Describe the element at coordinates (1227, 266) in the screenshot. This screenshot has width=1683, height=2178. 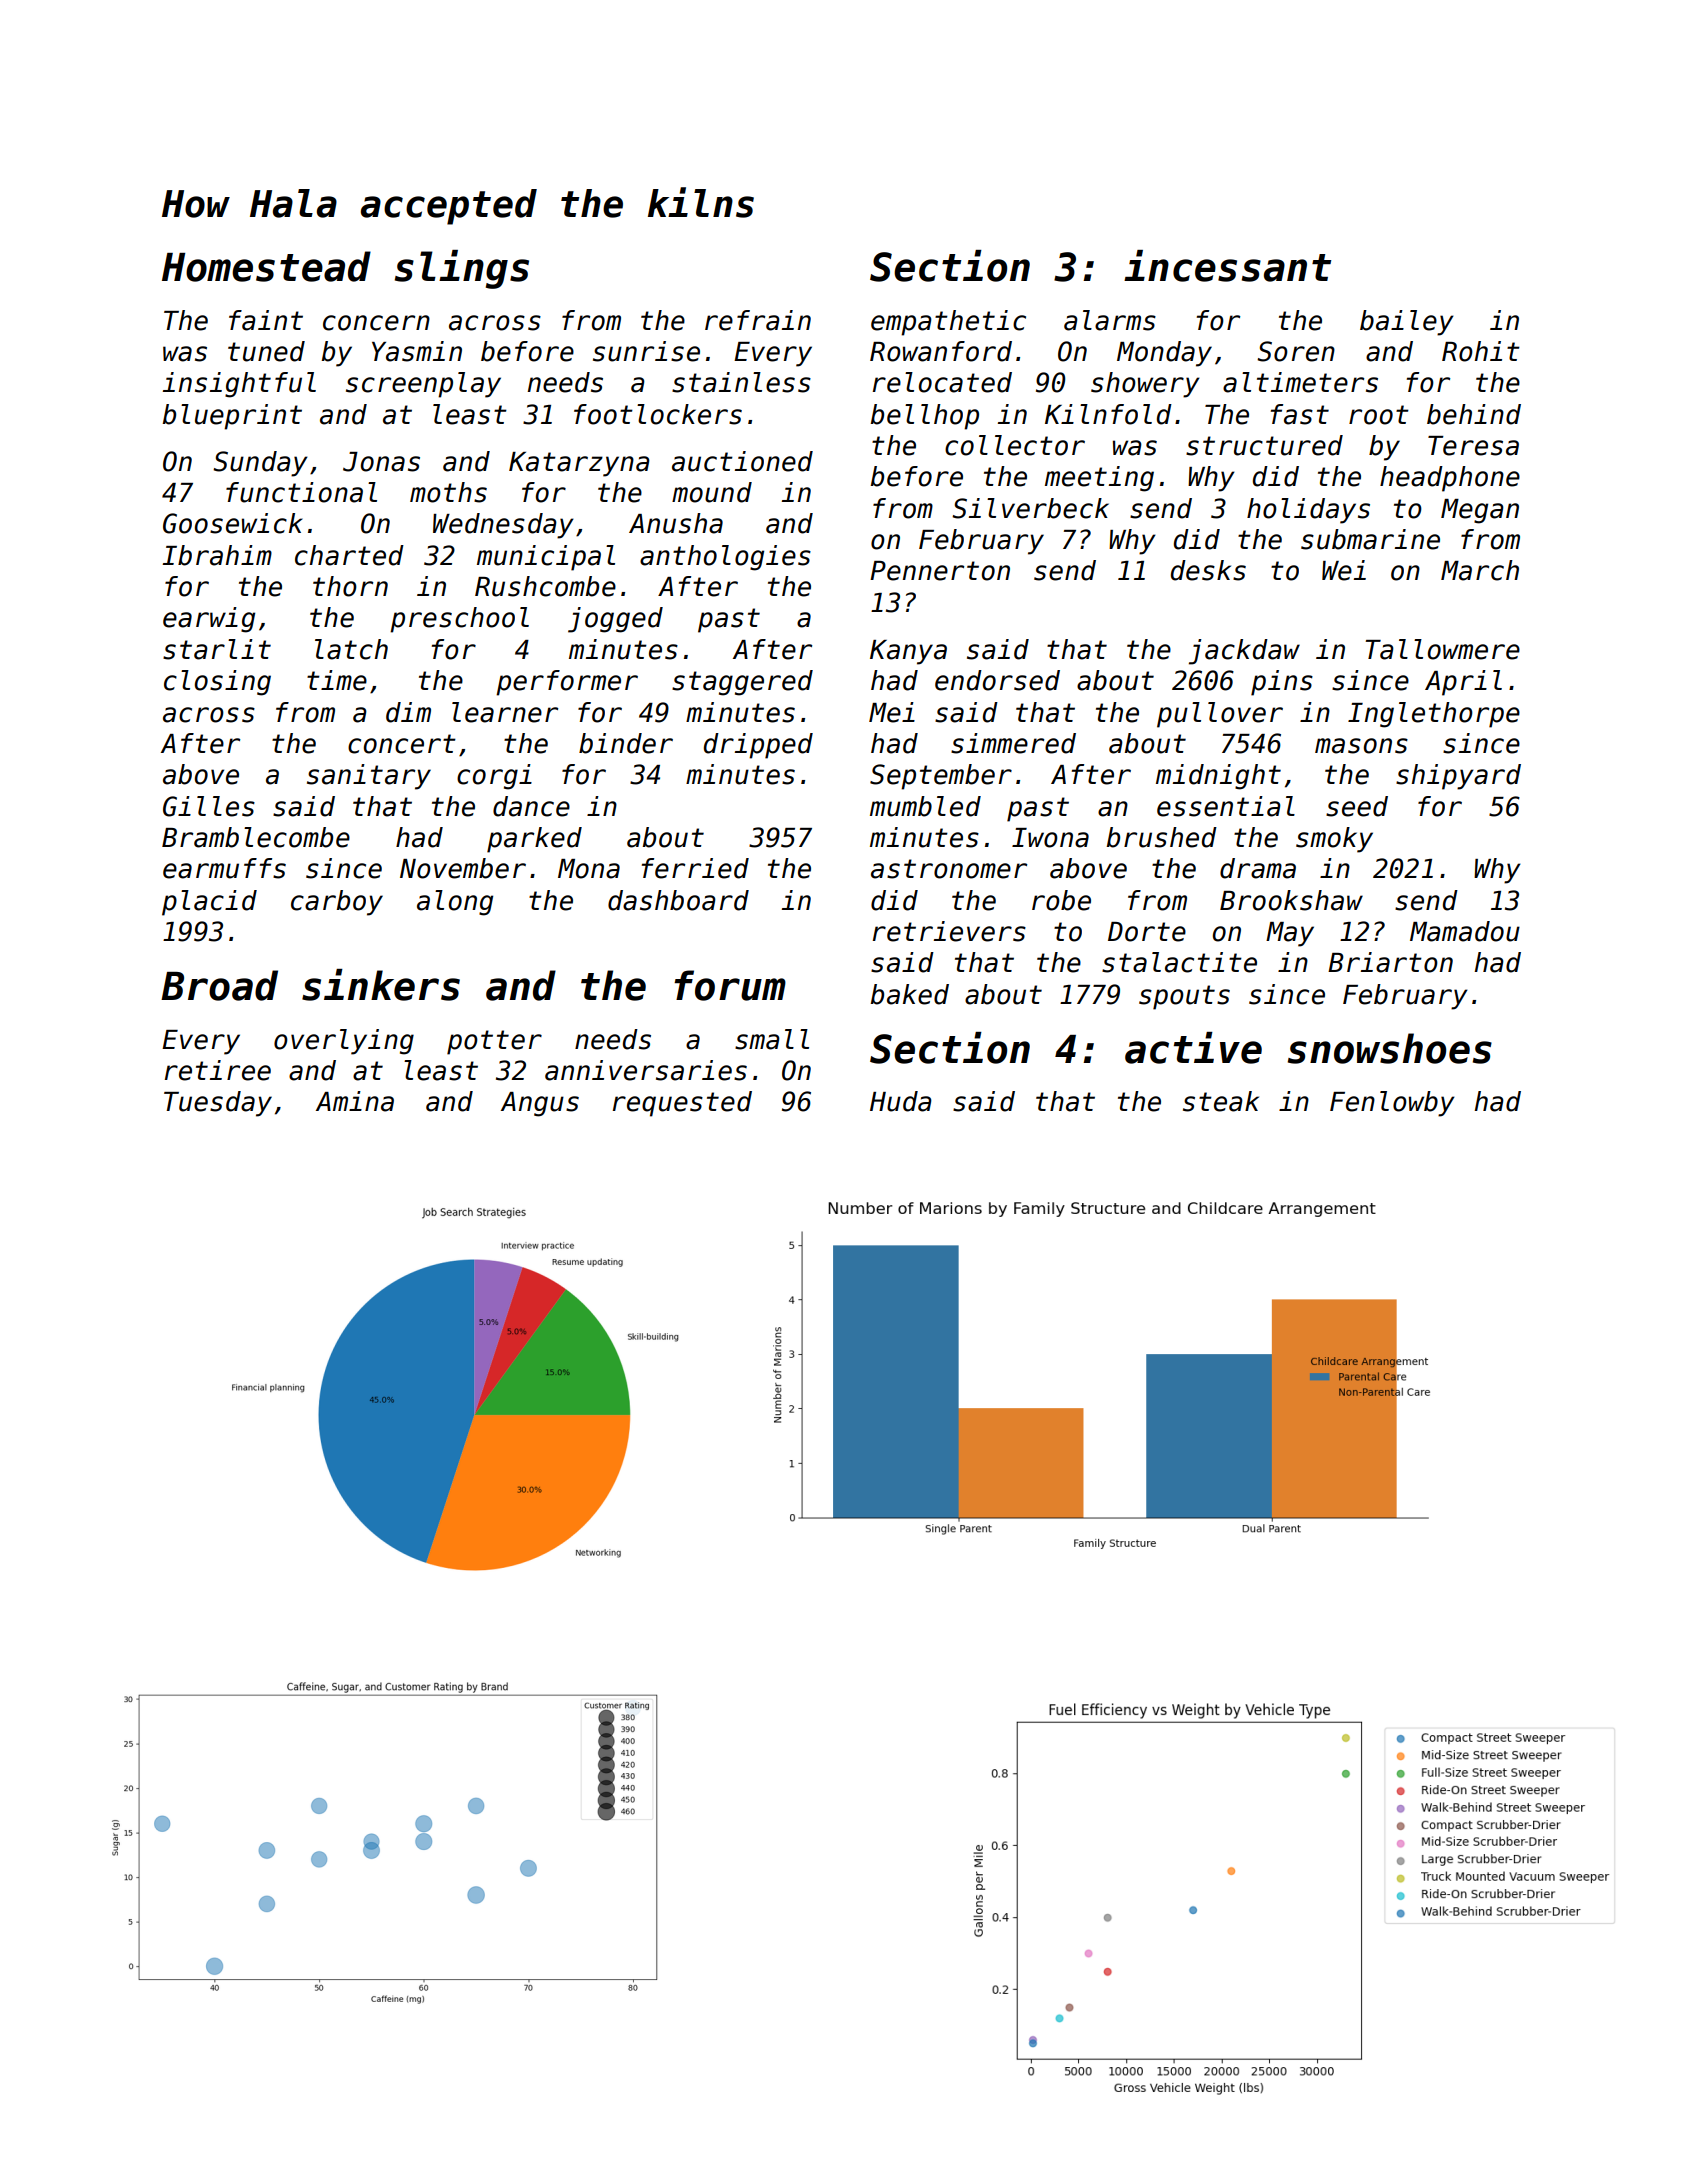
I see `incessant` at that location.
